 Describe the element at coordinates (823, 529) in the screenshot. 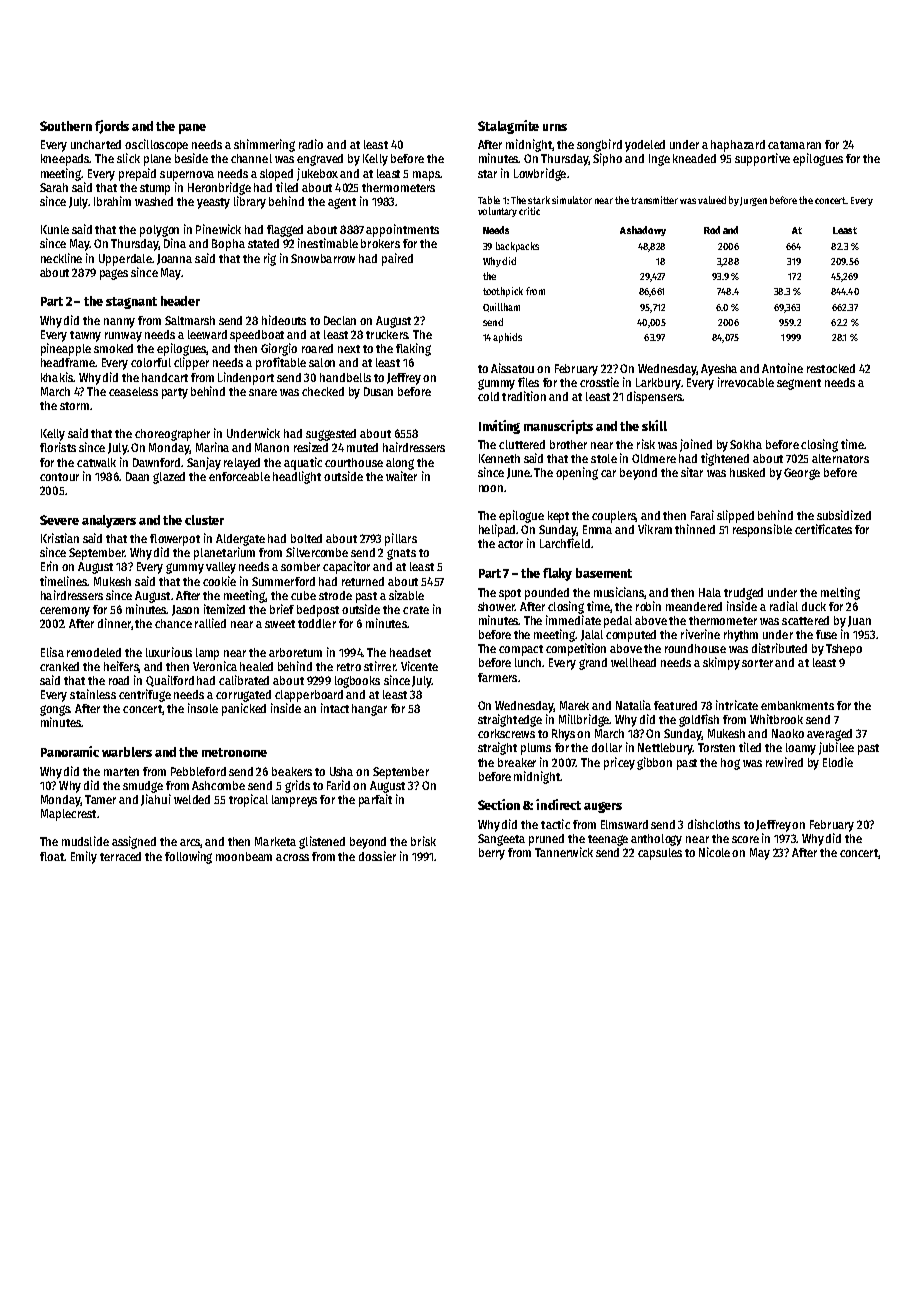

I see `certificates` at that location.
